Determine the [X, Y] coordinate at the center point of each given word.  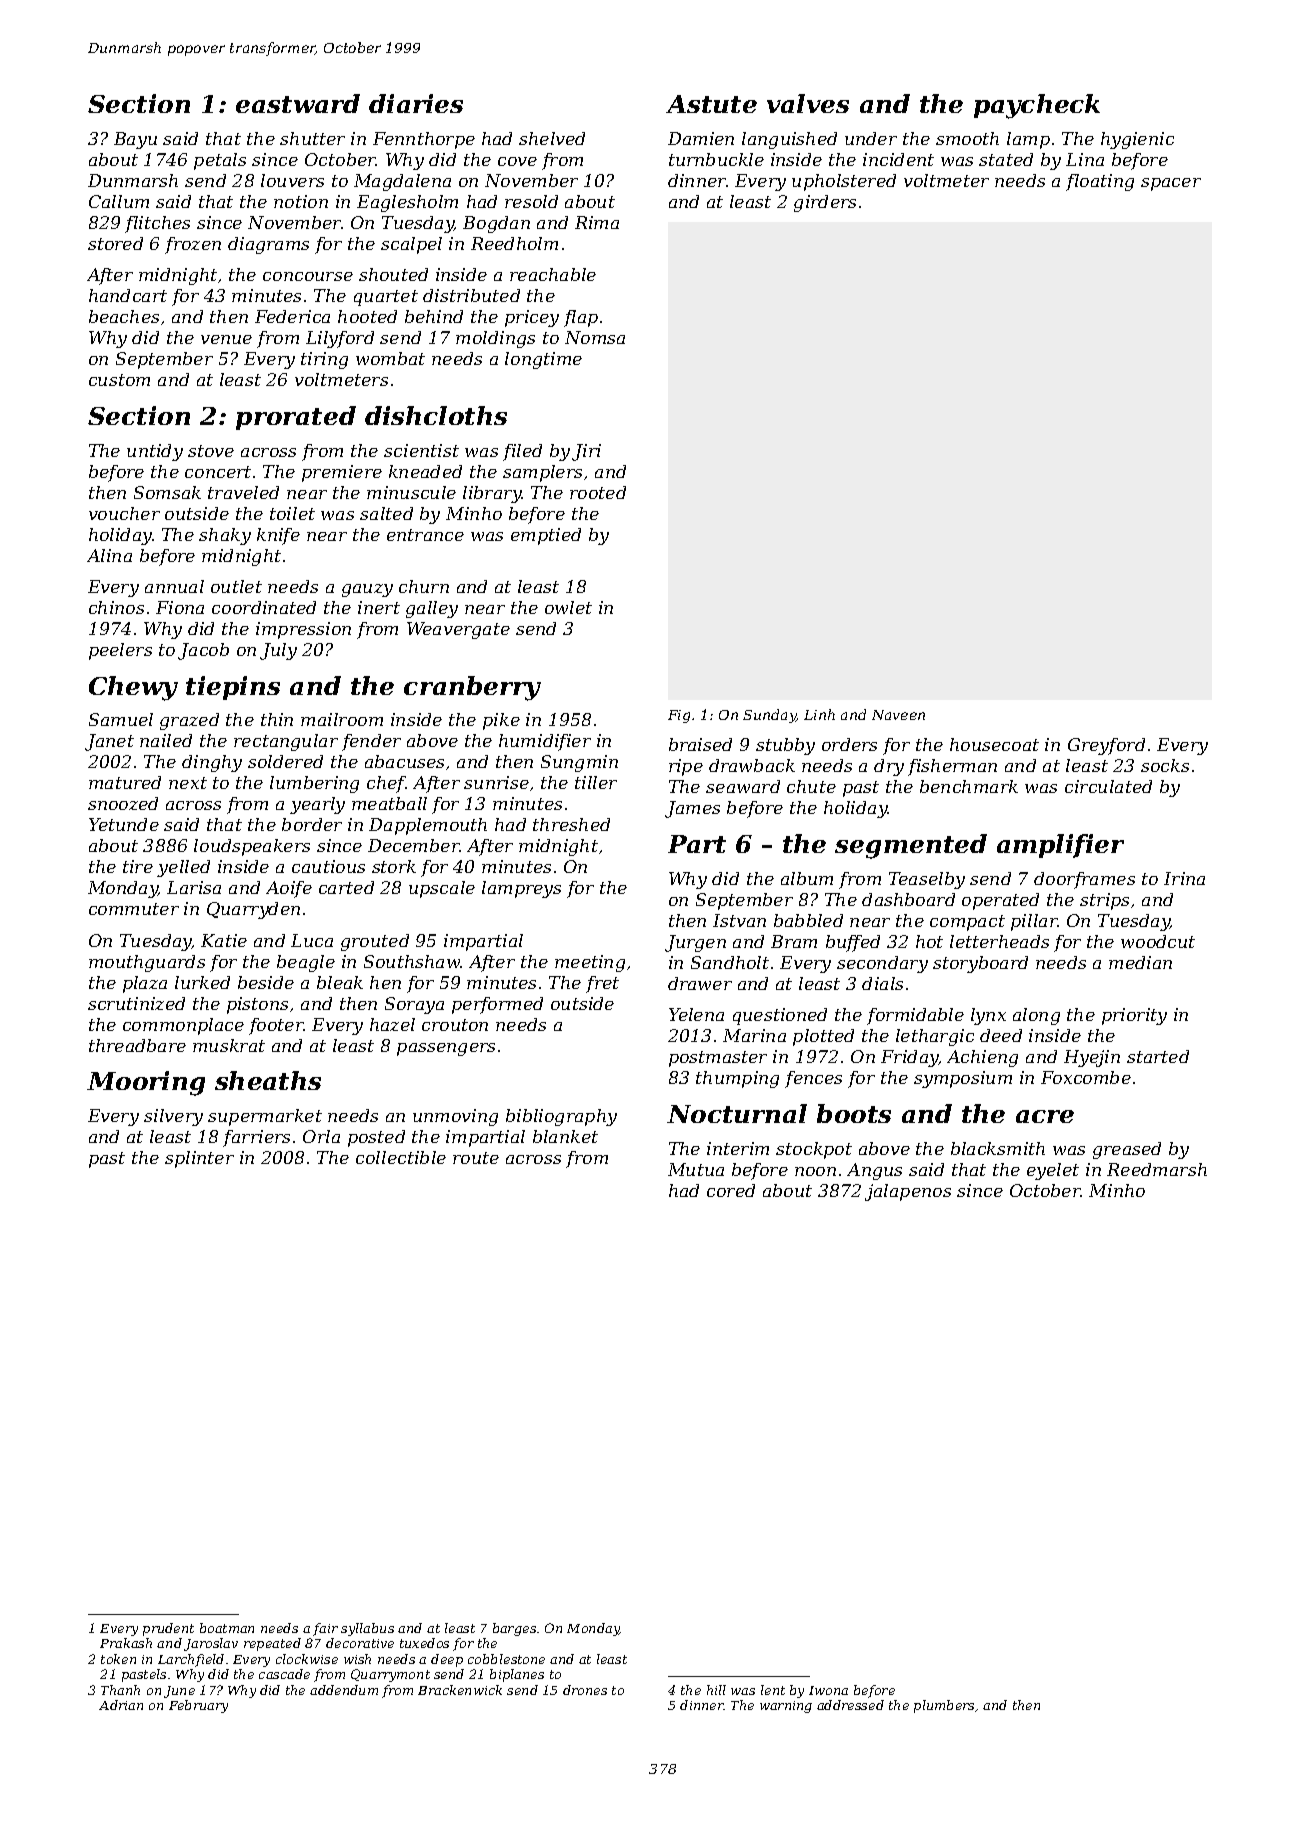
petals [220, 161]
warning [786, 1707]
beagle [306, 963]
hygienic [1137, 140]
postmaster [718, 1059]
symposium [963, 1079]
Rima [597, 222]
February [198, 1706]
